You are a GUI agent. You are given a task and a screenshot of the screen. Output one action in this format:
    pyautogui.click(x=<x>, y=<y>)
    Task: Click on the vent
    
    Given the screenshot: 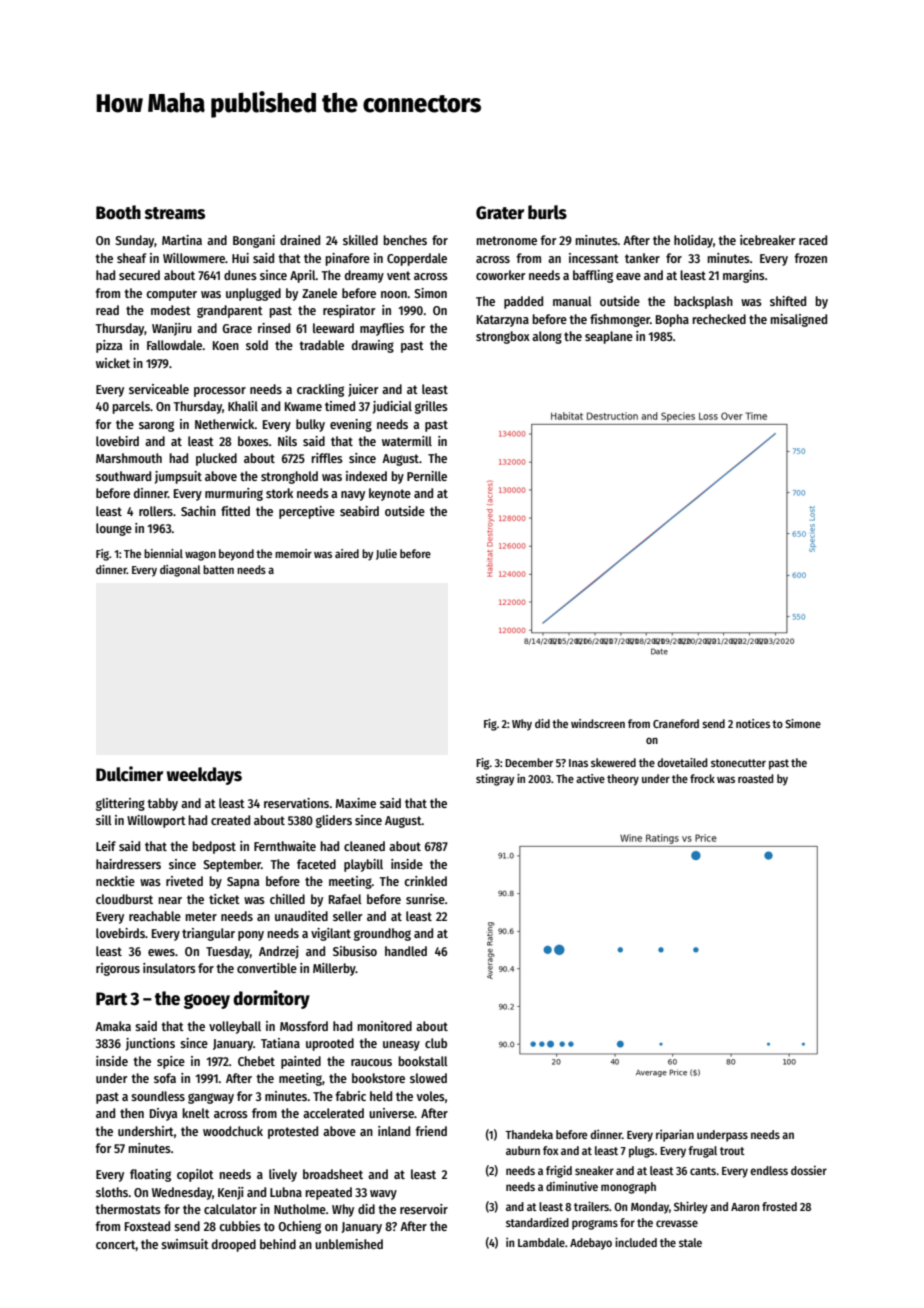 What is the action you would take?
    pyautogui.click(x=399, y=275)
